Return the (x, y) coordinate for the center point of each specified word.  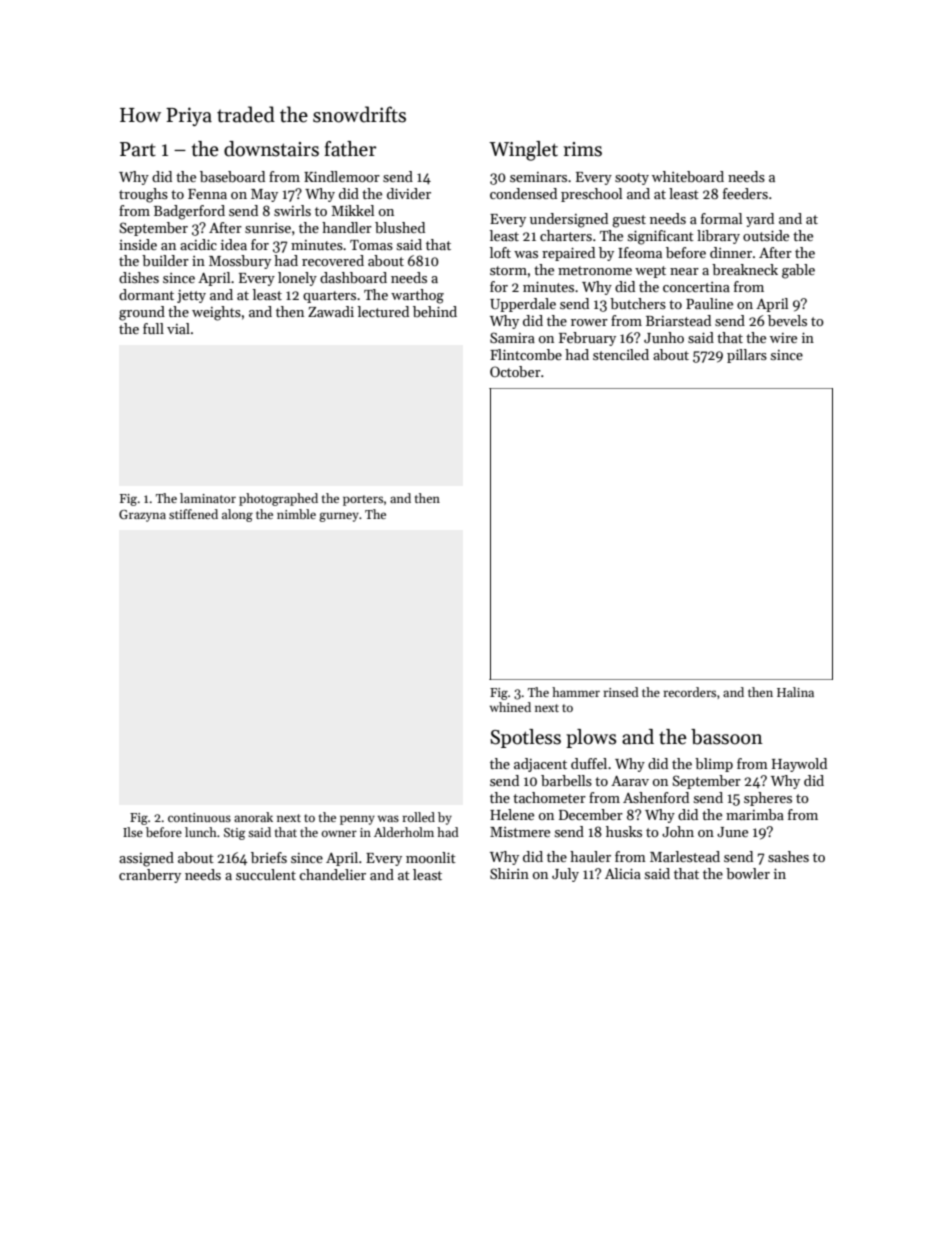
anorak (253, 817)
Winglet (523, 151)
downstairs (271, 149)
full (153, 328)
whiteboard (688, 176)
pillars (747, 356)
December (591, 814)
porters (363, 500)
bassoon (727, 737)
